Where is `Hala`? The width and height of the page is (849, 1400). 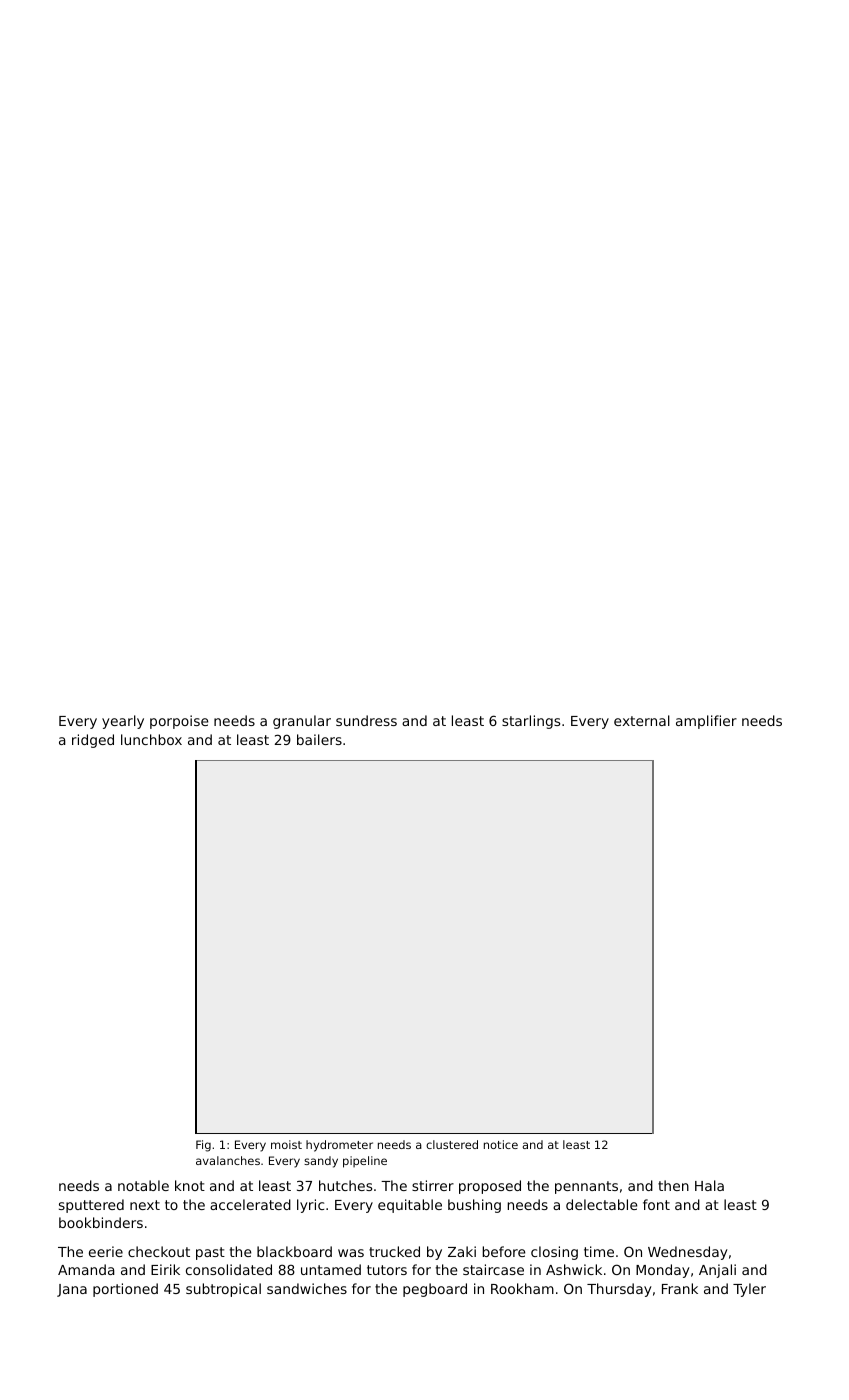
Hala is located at coordinates (709, 1185).
